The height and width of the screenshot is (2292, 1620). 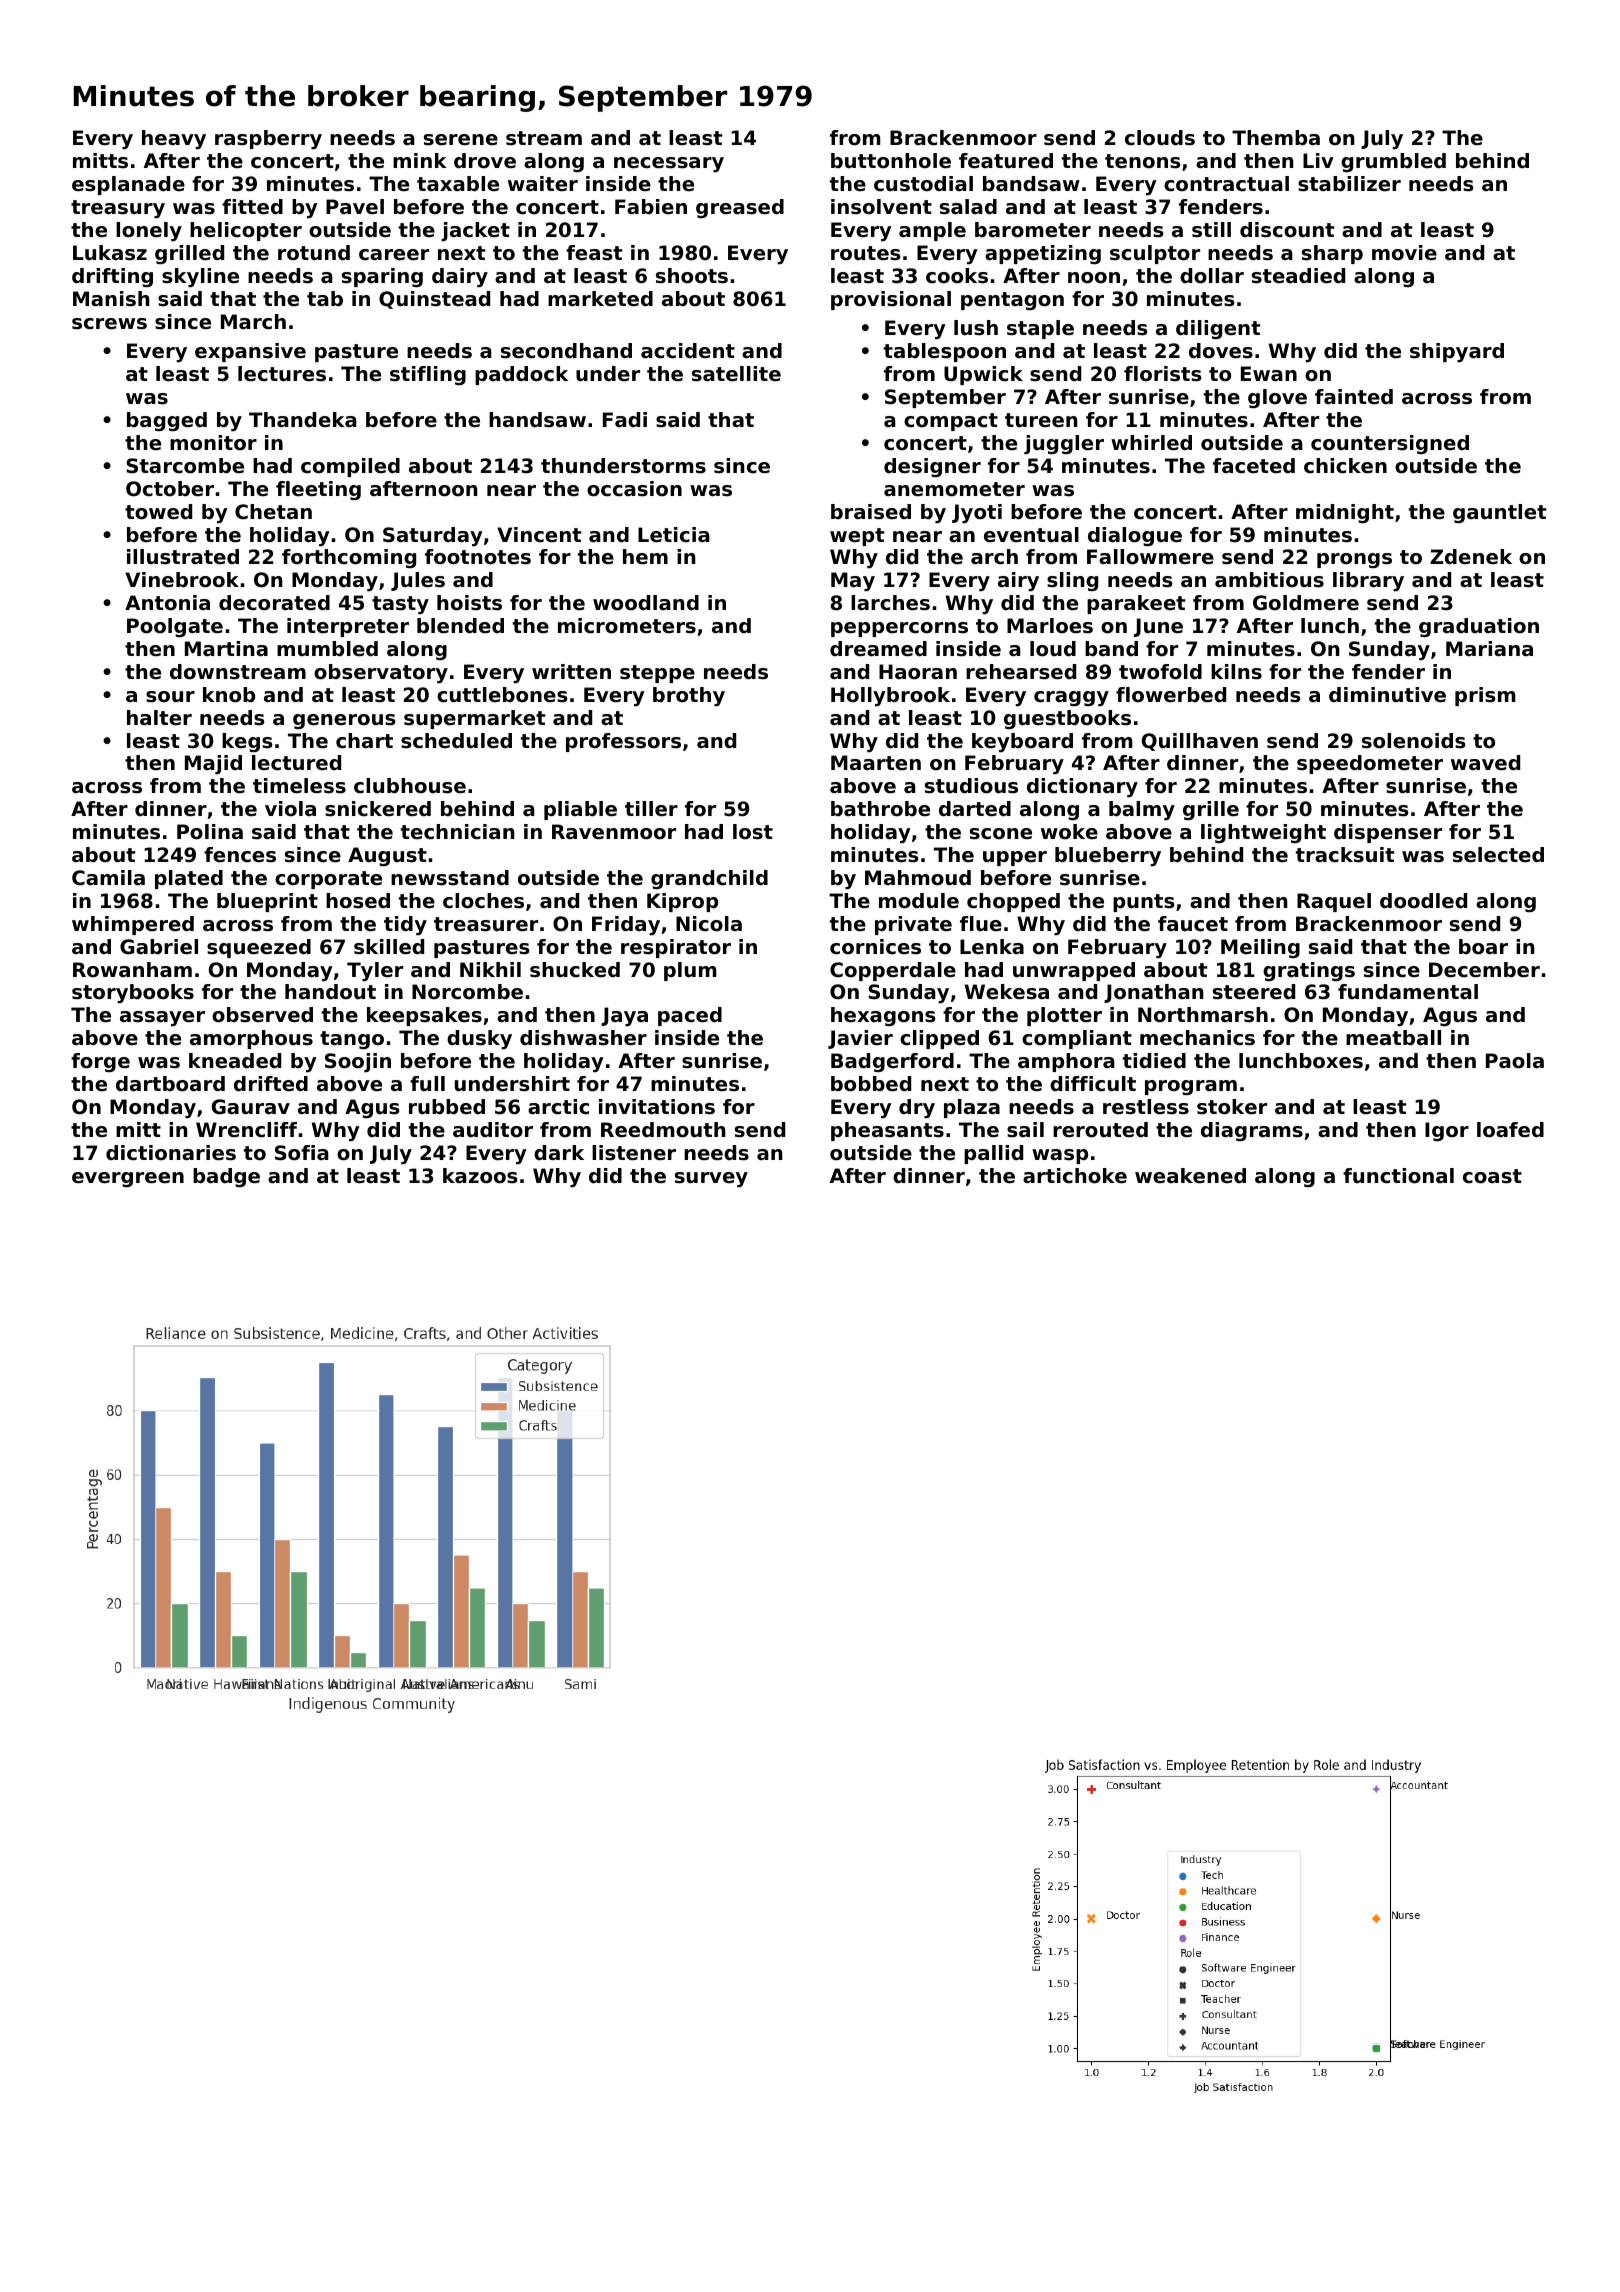 What do you see at coordinates (318, 490) in the screenshot?
I see `fleeting` at bounding box center [318, 490].
